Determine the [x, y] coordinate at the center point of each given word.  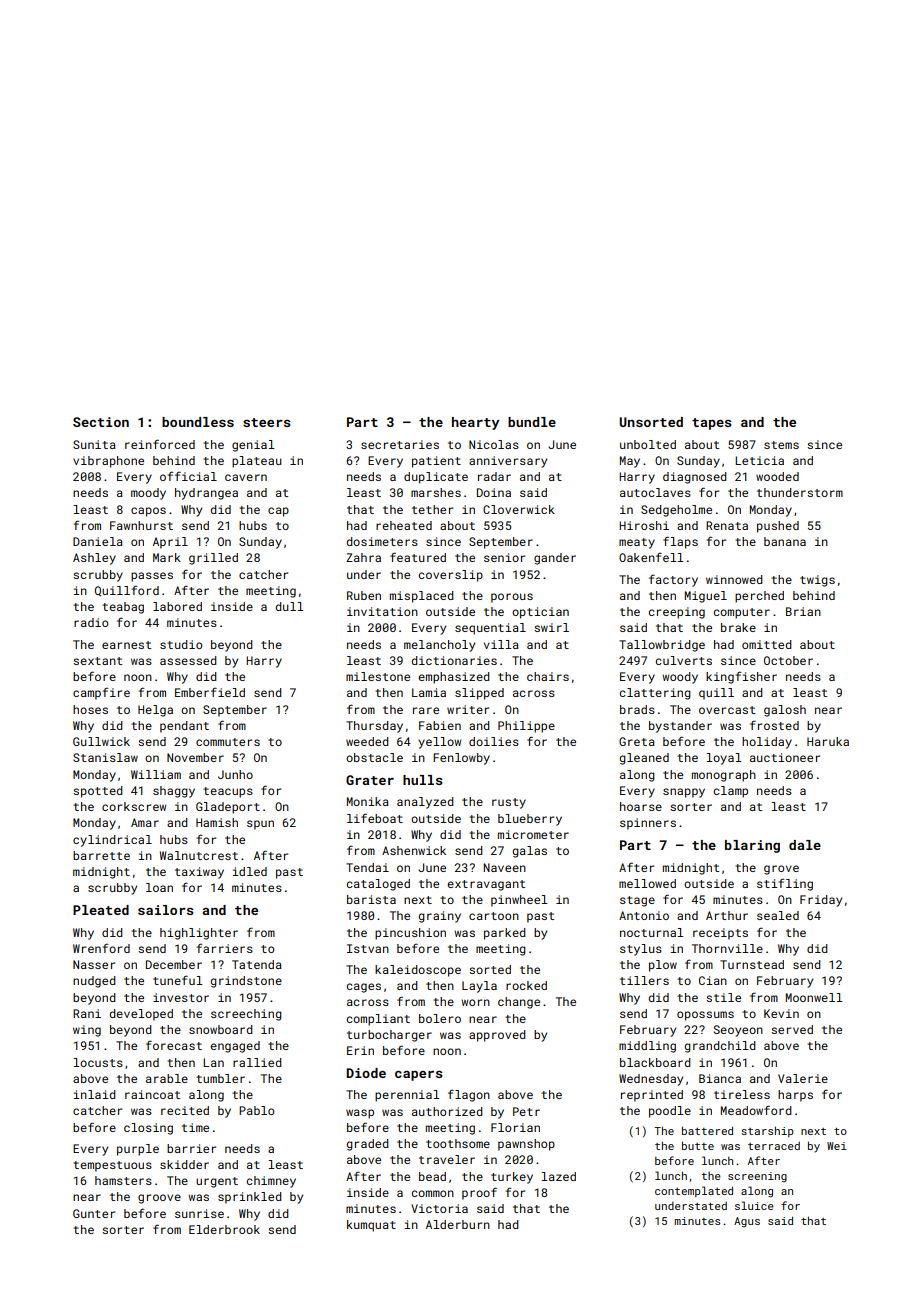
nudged [94, 982]
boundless [198, 422]
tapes [712, 424]
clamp [731, 792]
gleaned [644, 759]
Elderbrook [224, 1229]
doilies [494, 741]
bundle [532, 422]
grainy [440, 917]
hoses [90, 709]
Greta [637, 741]
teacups [228, 792]
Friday [821, 901]
